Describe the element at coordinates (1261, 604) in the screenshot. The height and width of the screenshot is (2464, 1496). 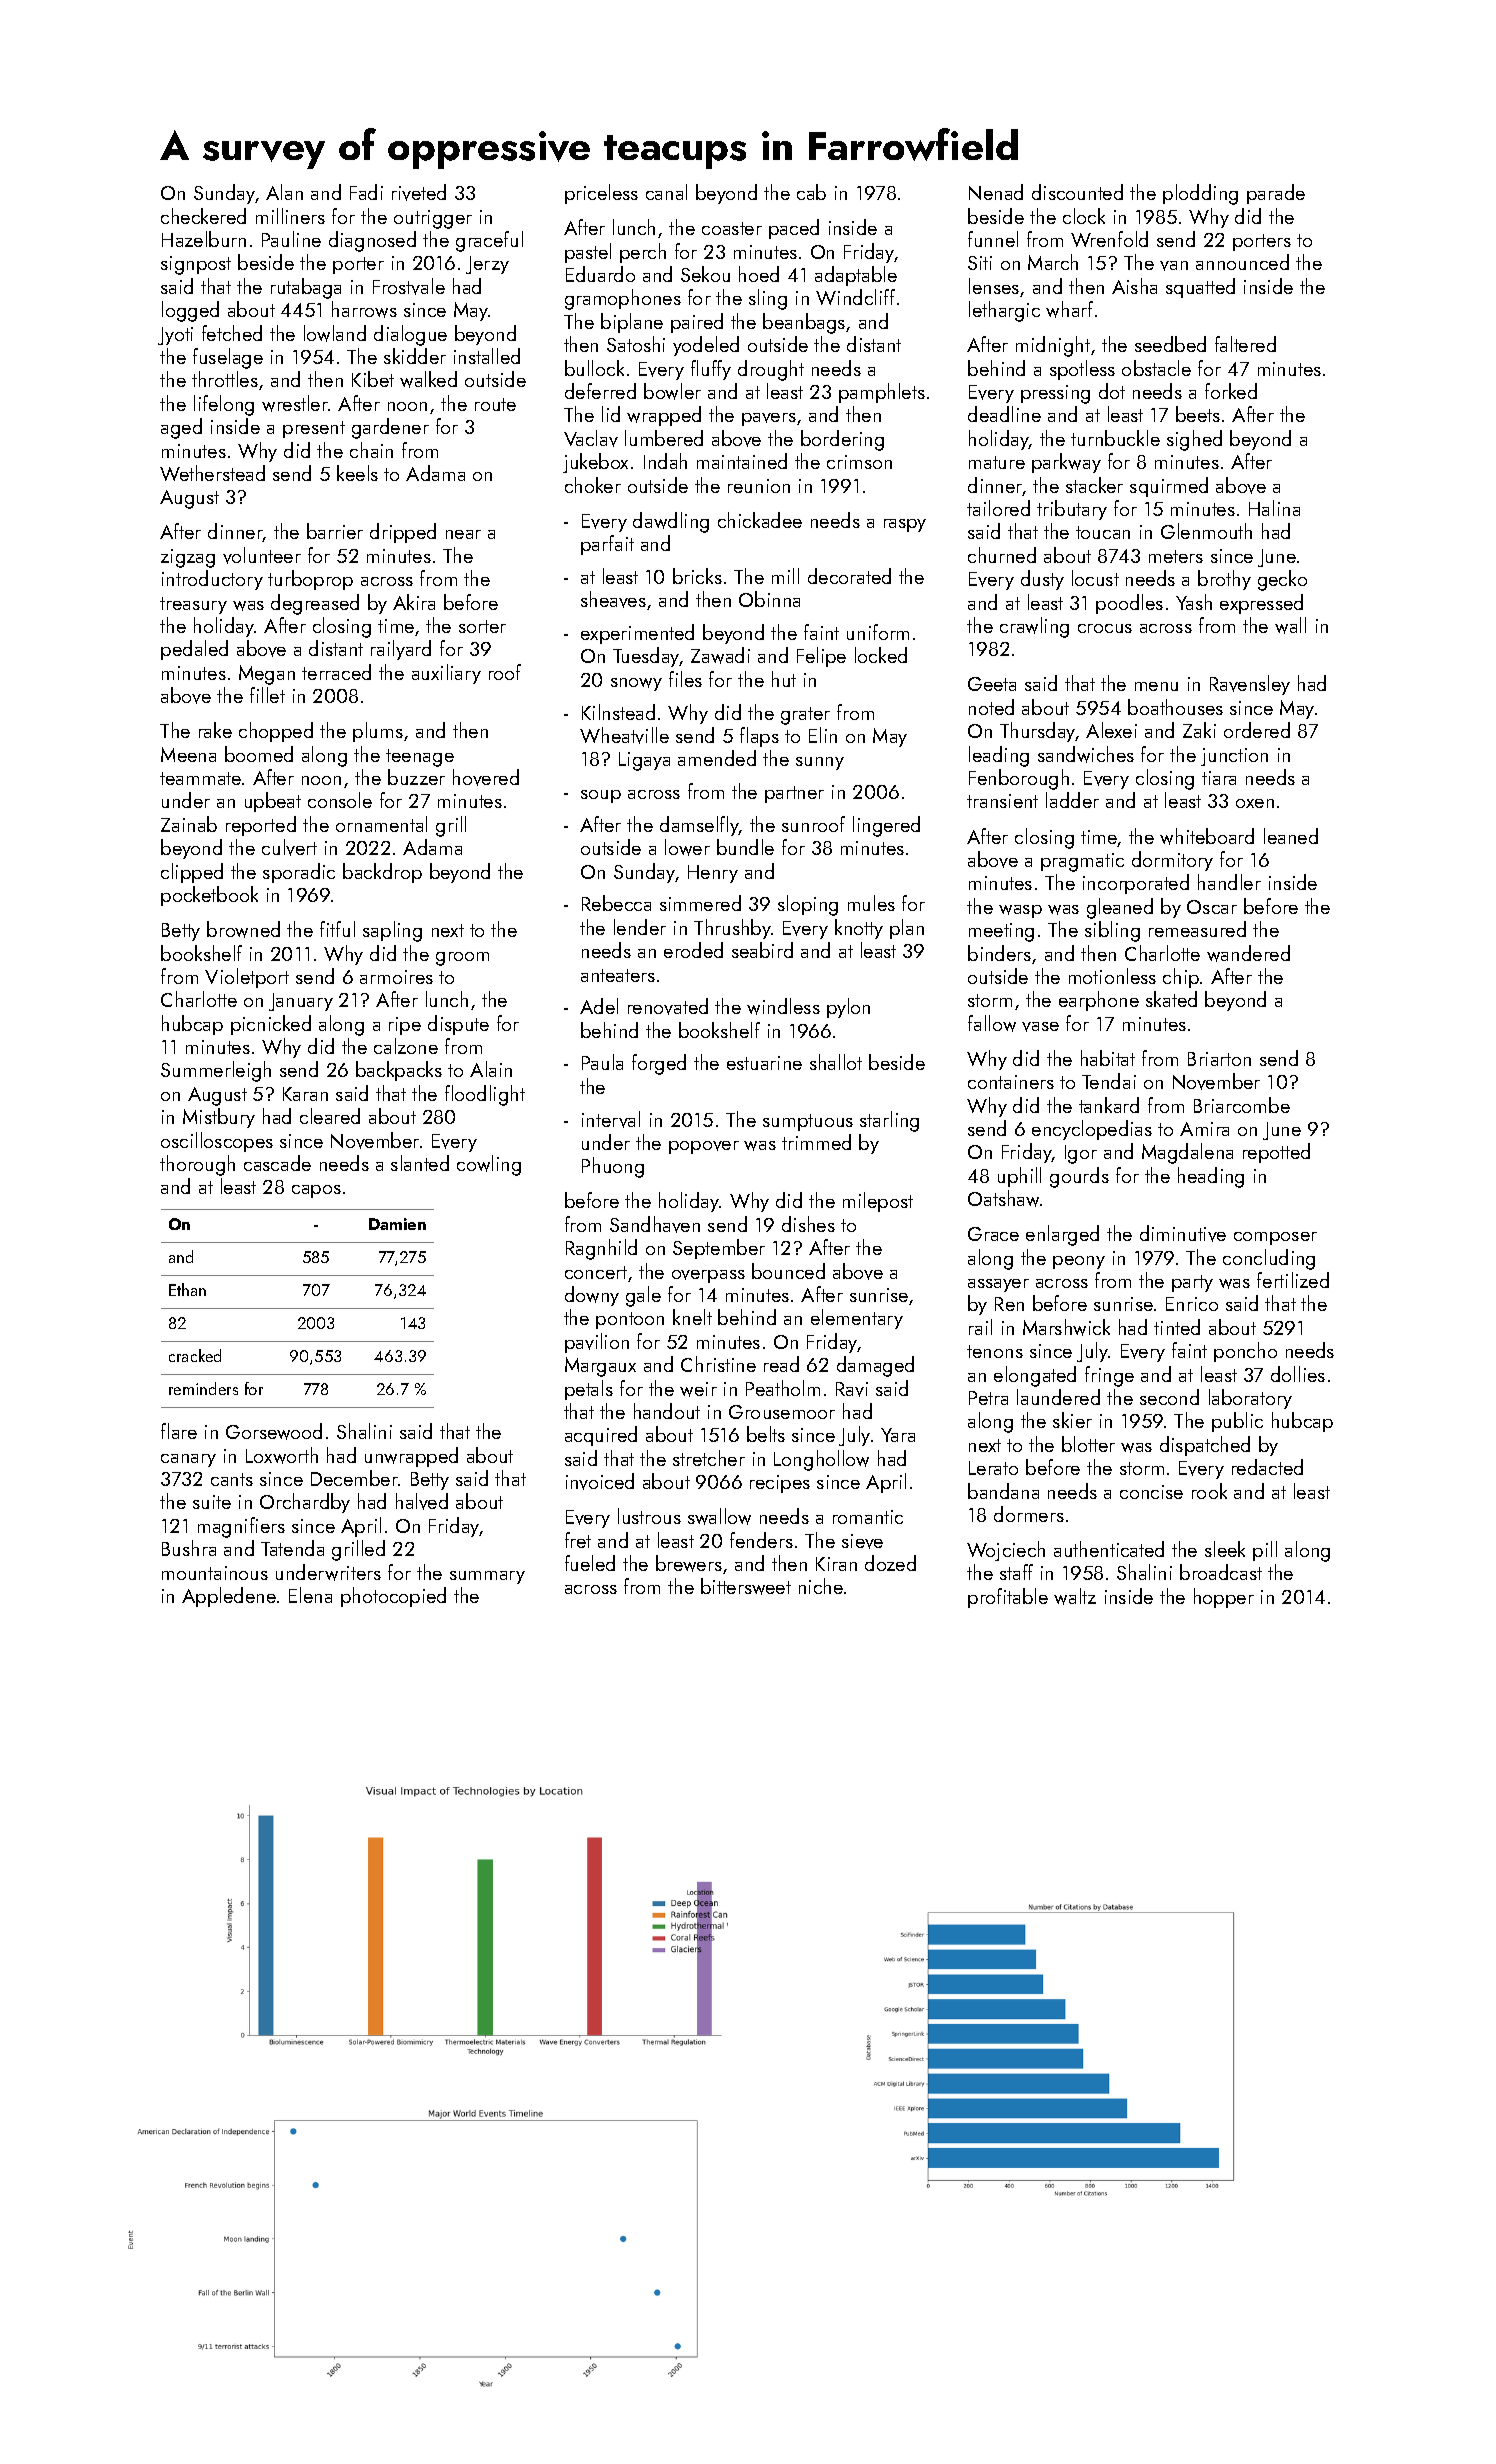
I see `expressed` at that location.
